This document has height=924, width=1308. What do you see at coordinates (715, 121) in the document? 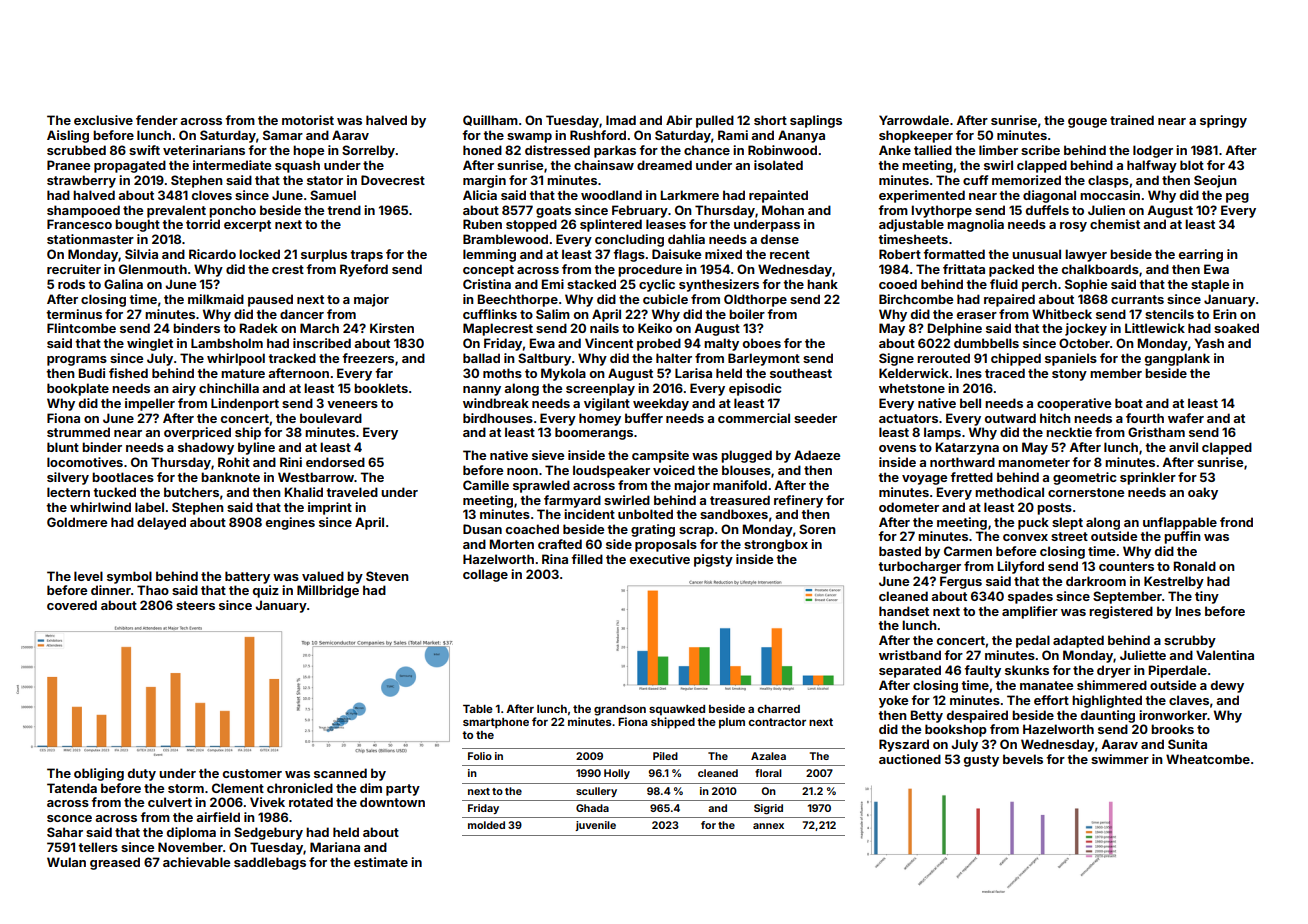
I see `pulled` at bounding box center [715, 121].
